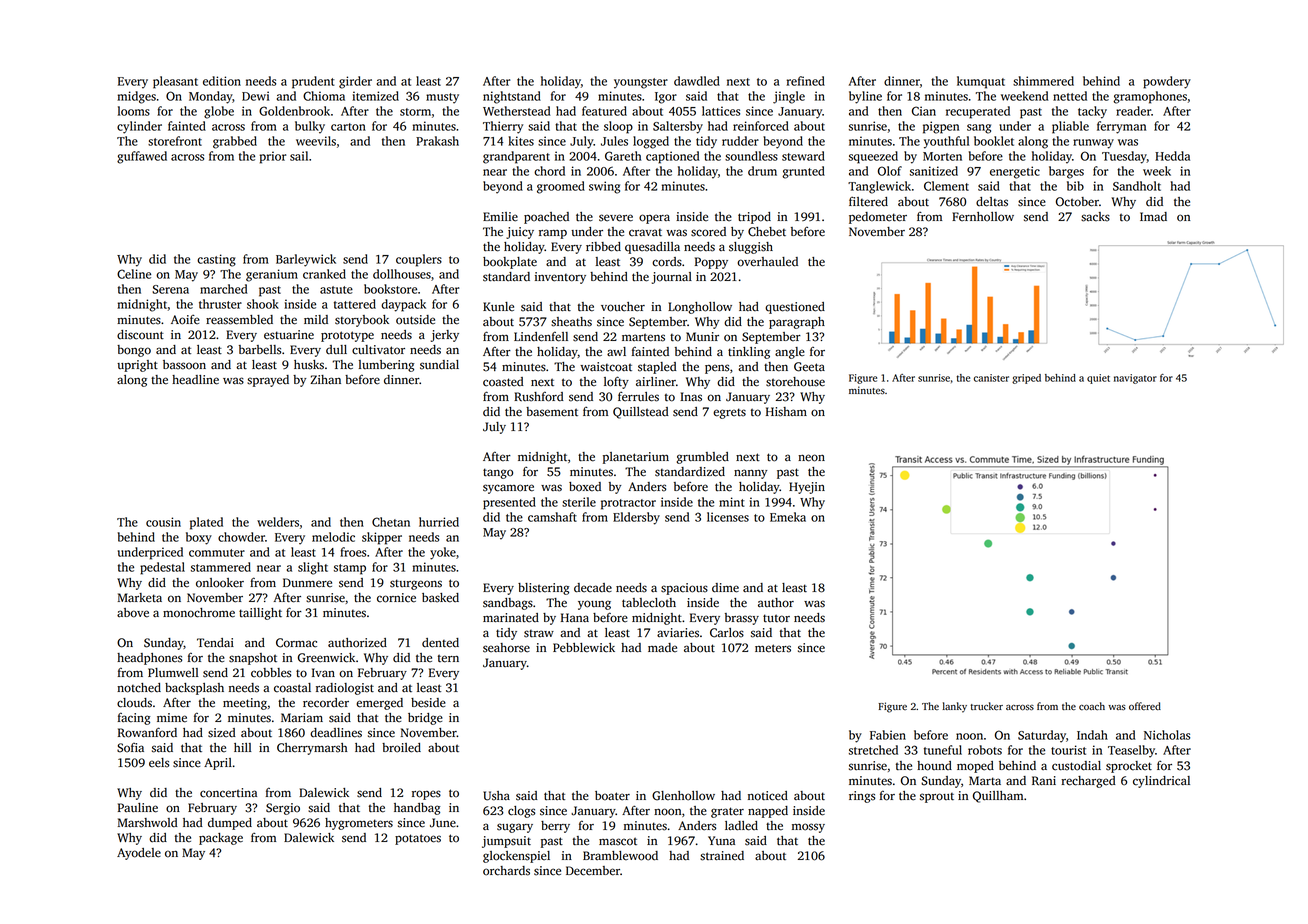 This page has width=1308, height=924. Describe the element at coordinates (604, 111) in the page. I see `featured` at that location.
